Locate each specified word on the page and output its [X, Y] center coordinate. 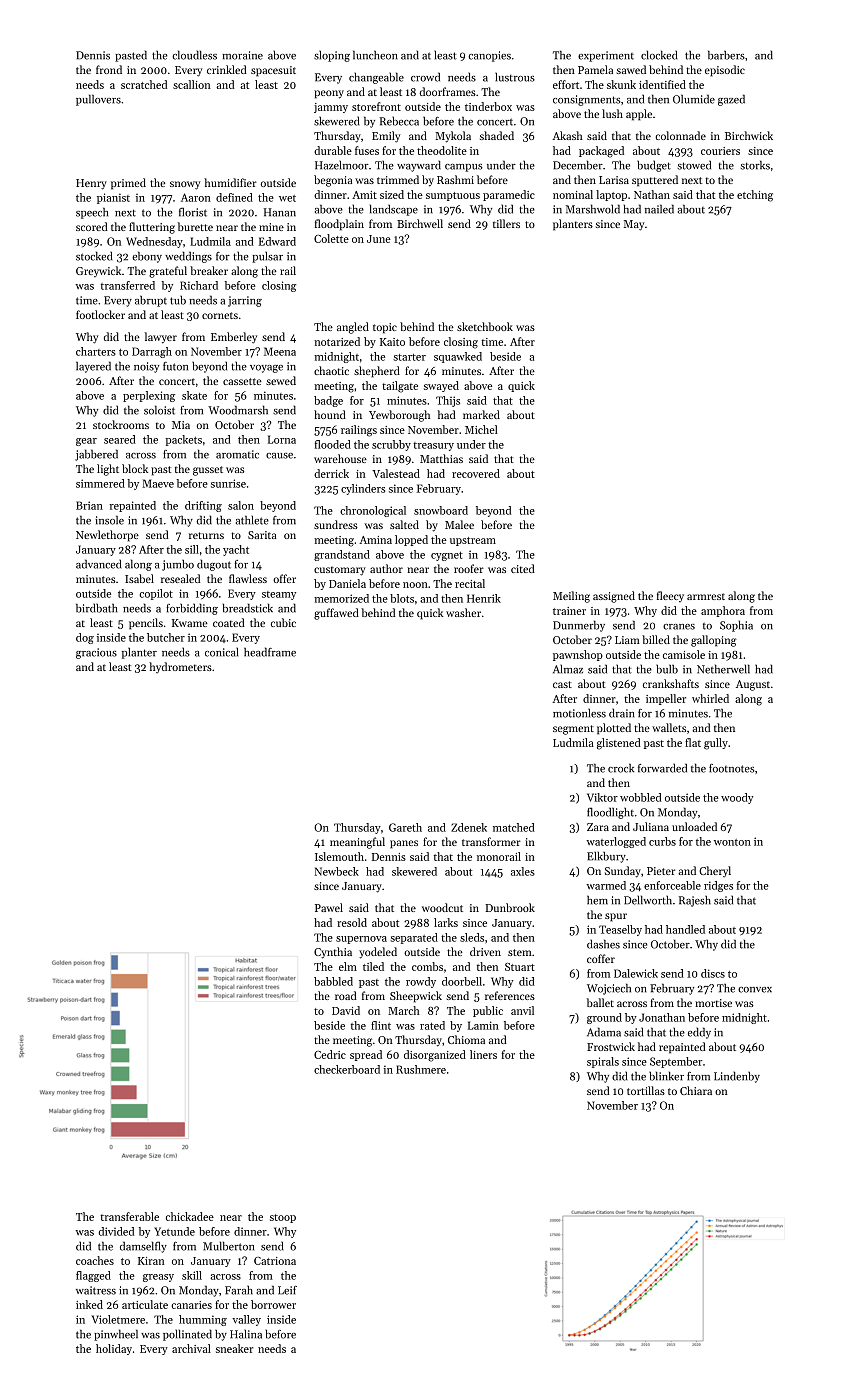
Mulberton [228, 1246]
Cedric [330, 1054]
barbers [726, 55]
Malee [459, 524]
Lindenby [737, 1077]
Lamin [483, 1025]
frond [109, 69]
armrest [706, 596]
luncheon [375, 55]
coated [229, 622]
